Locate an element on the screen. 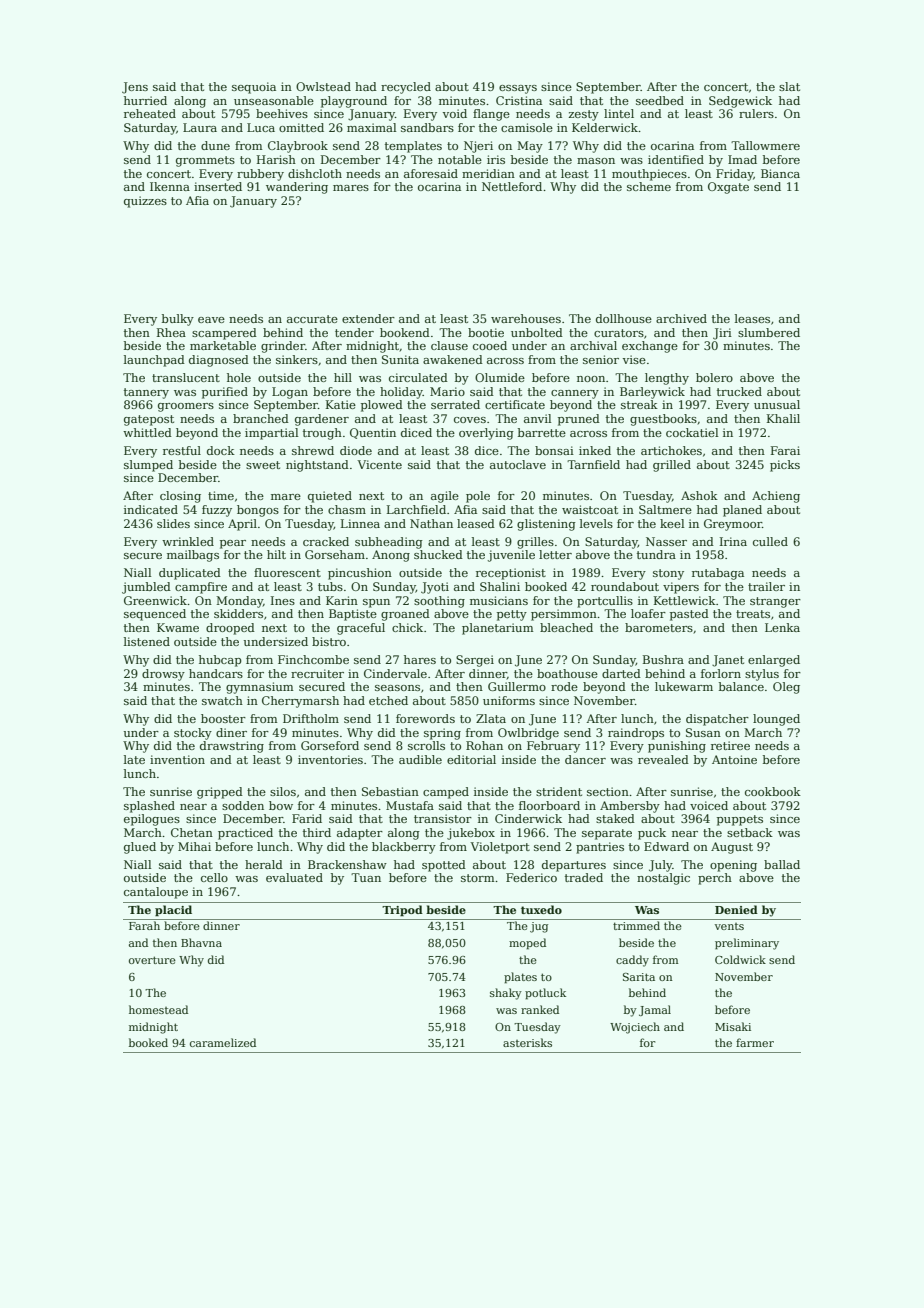  Janet is located at coordinates (728, 661).
